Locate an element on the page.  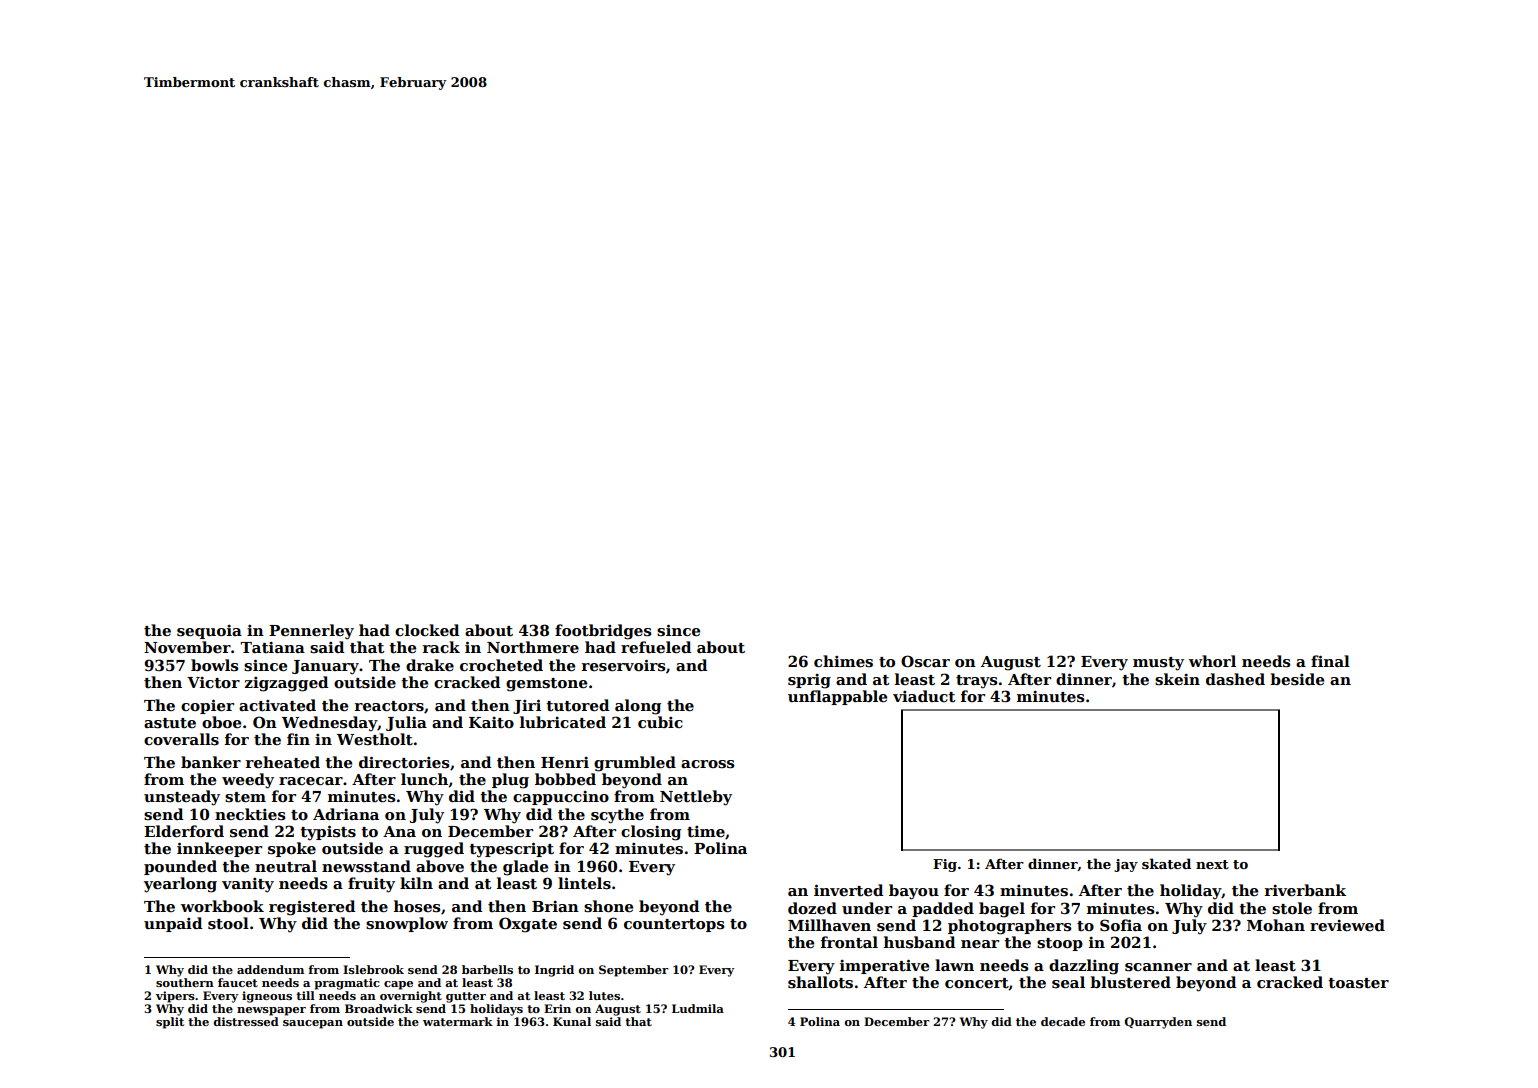
final is located at coordinates (1330, 661).
